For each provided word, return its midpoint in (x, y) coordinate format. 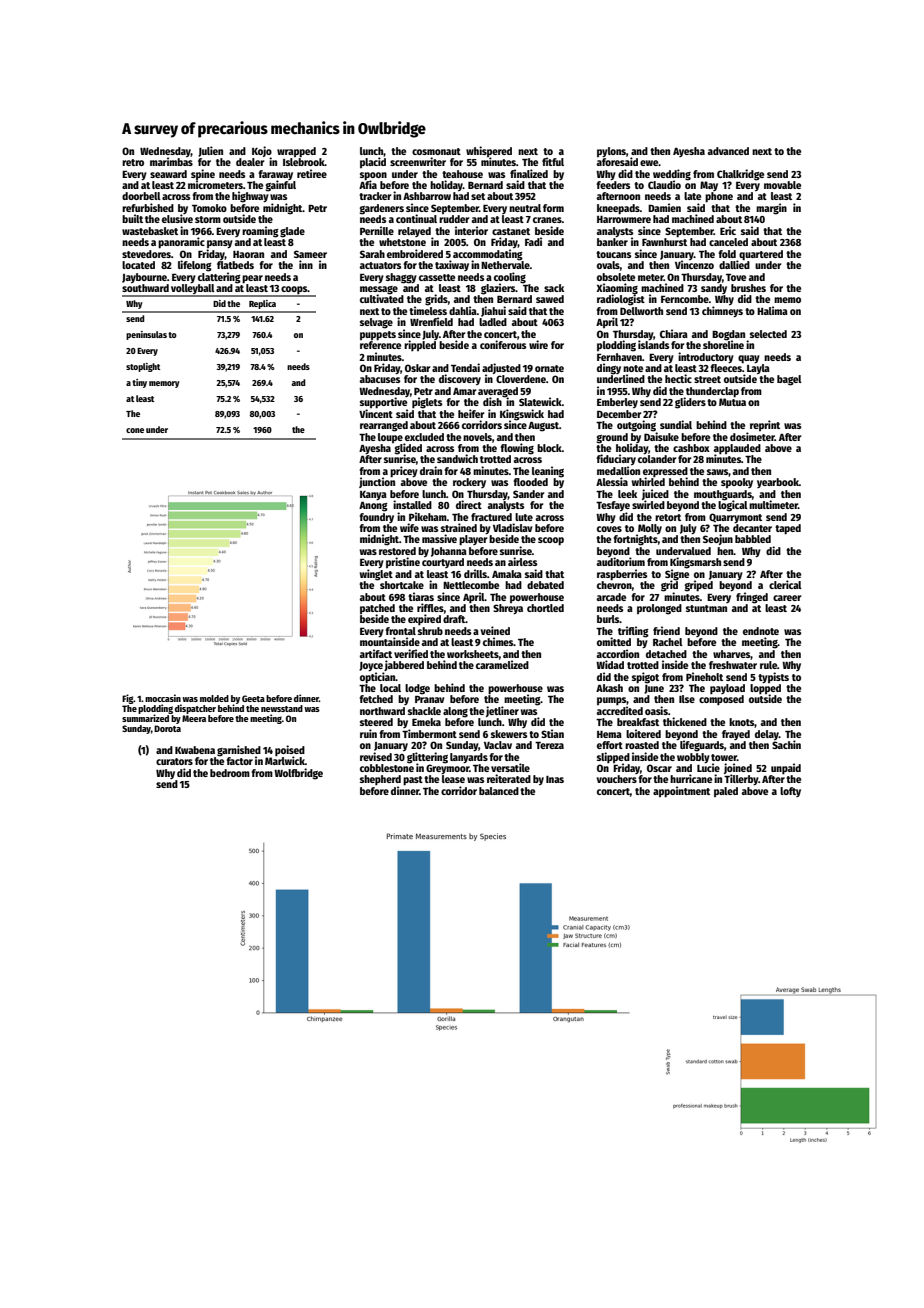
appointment (681, 792)
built (132, 218)
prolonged (659, 609)
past (413, 781)
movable (782, 185)
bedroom (230, 773)
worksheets (473, 654)
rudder (454, 219)
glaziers (498, 289)
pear (252, 279)
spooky (737, 483)
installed (412, 504)
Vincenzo (694, 264)
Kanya (373, 495)
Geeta (253, 698)
